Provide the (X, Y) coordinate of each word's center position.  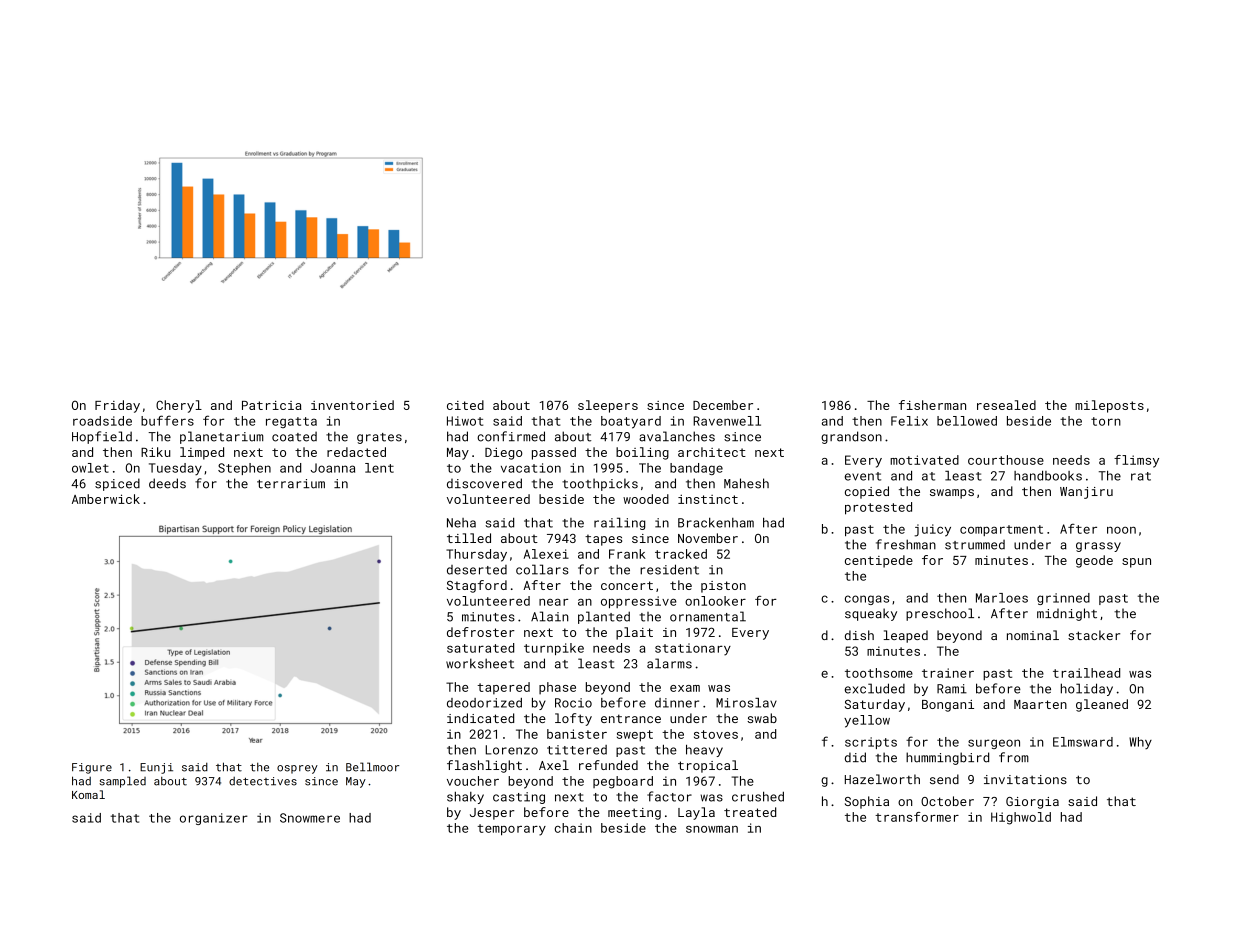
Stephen (244, 469)
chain (573, 828)
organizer (214, 819)
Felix (909, 421)
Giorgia (1032, 803)
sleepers (608, 406)
